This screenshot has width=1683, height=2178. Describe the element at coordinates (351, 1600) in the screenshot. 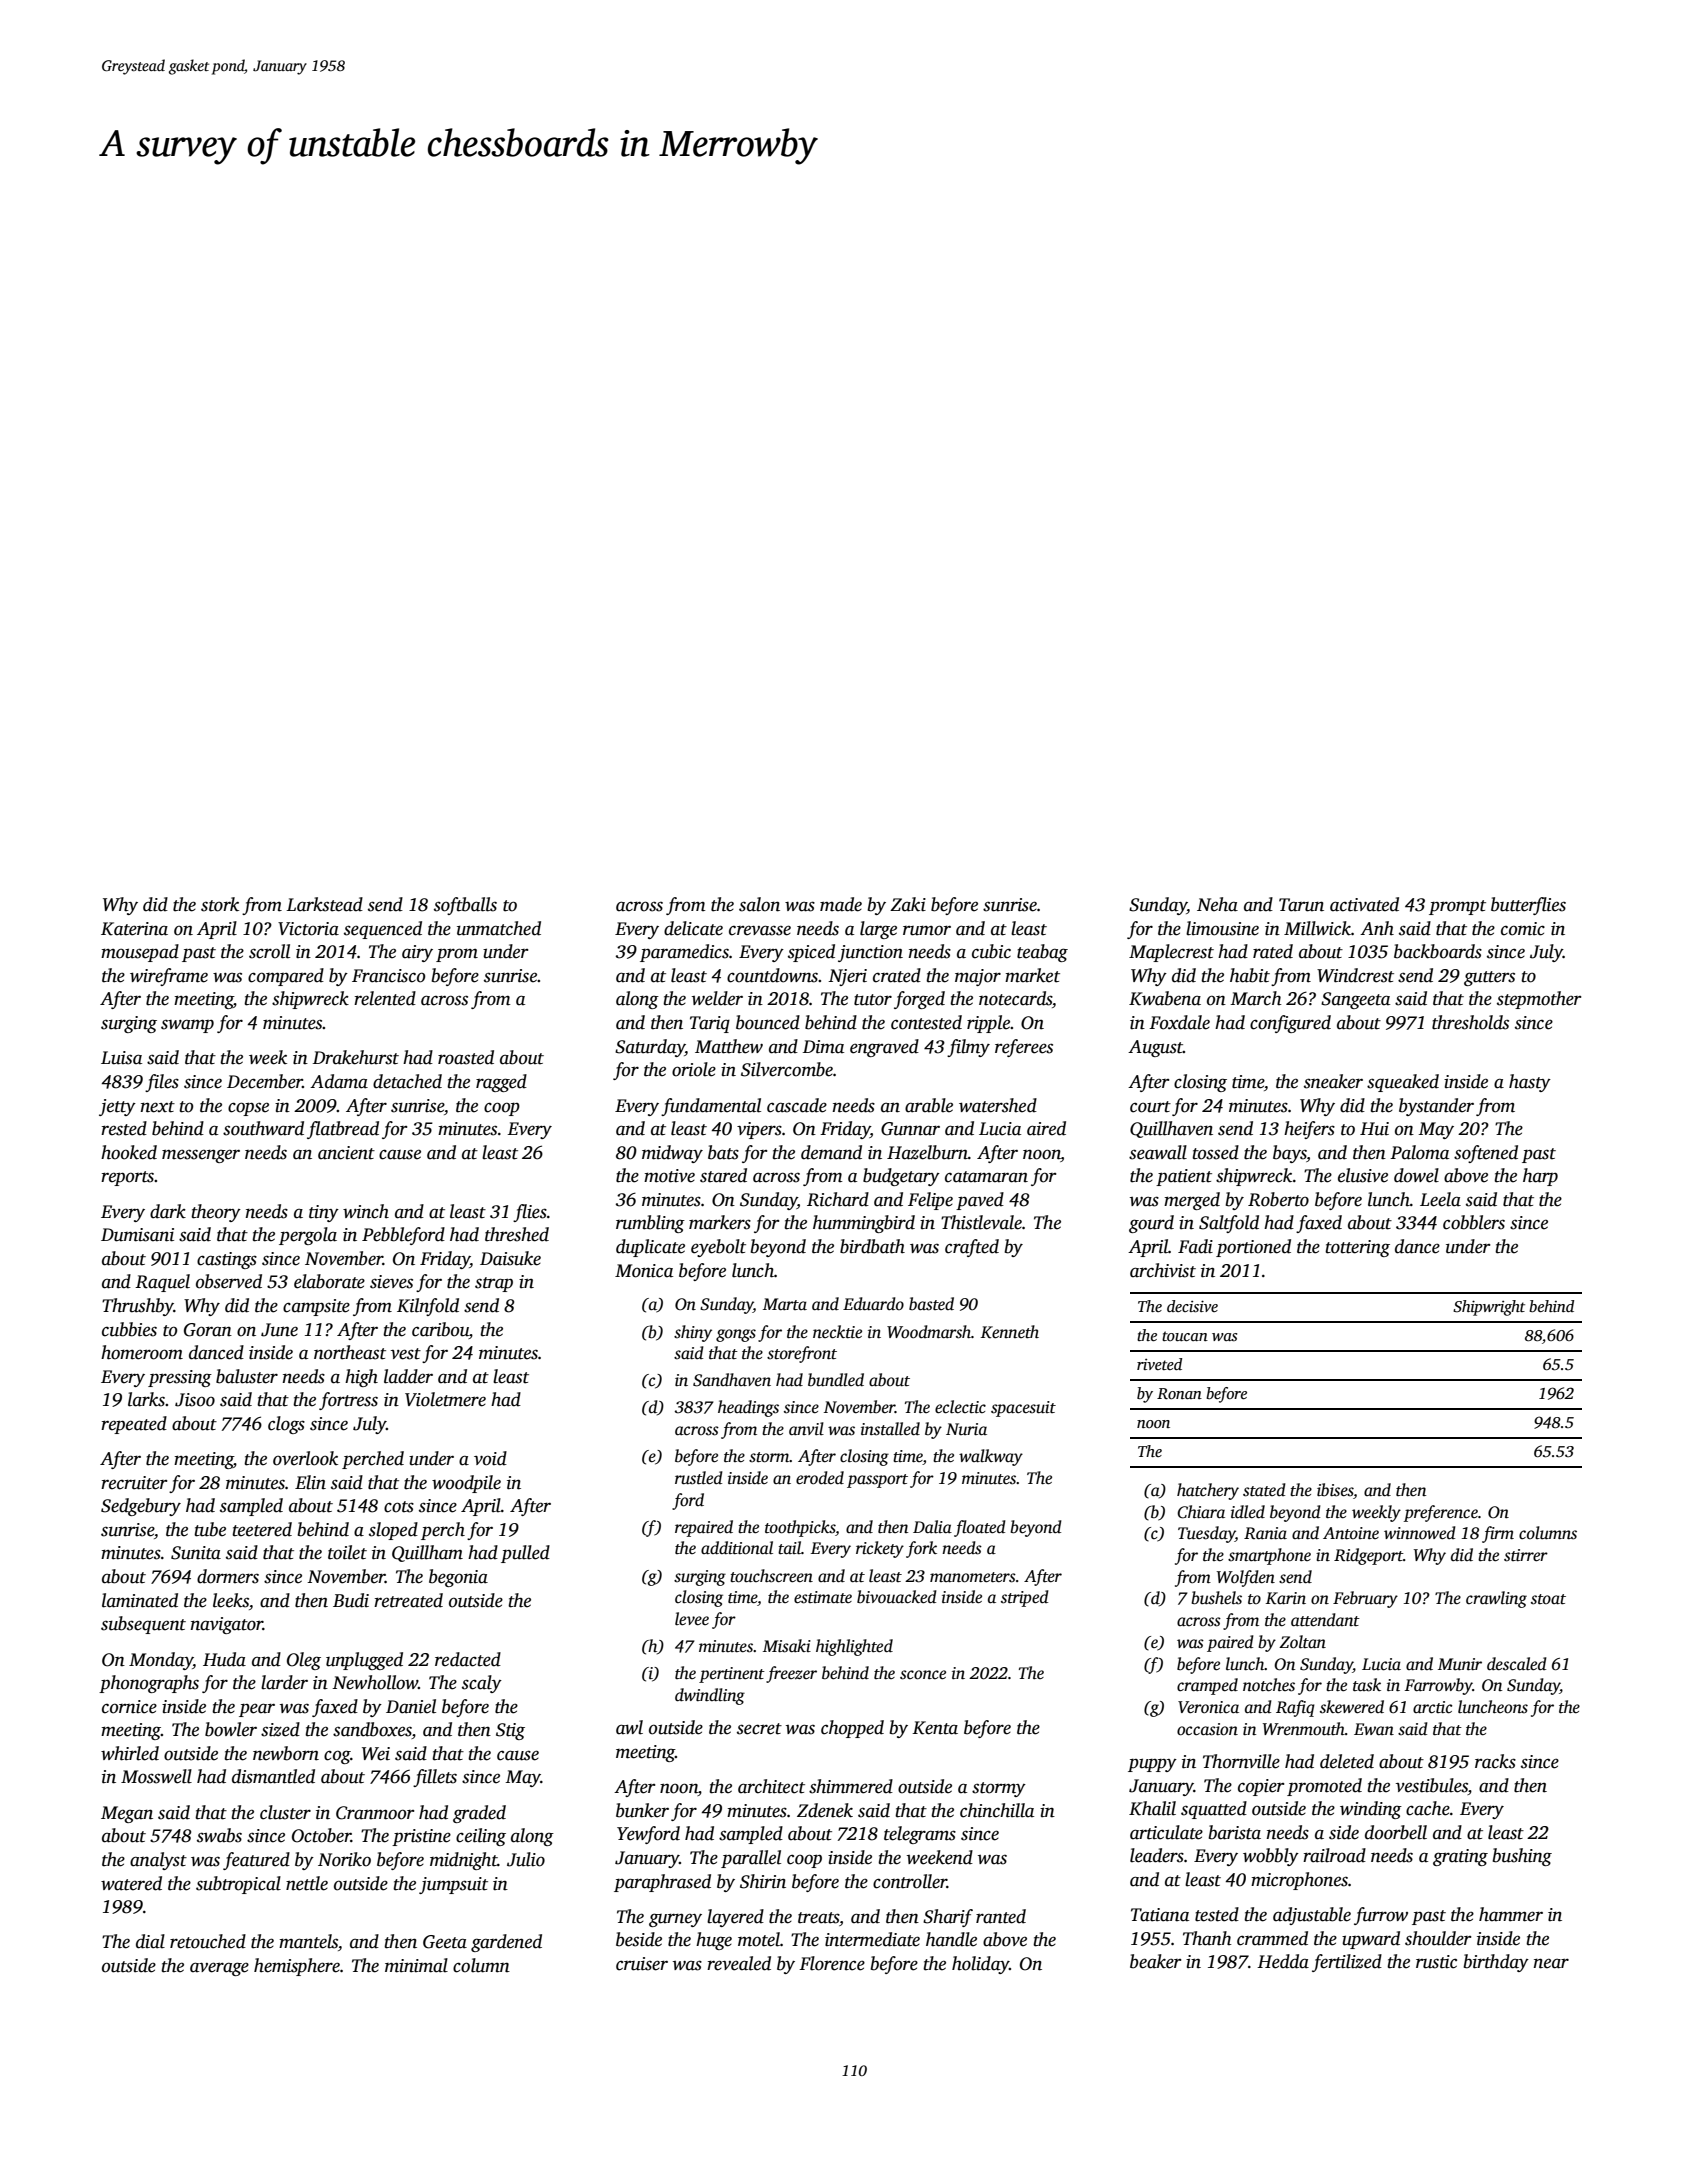

I see `Budi` at that location.
